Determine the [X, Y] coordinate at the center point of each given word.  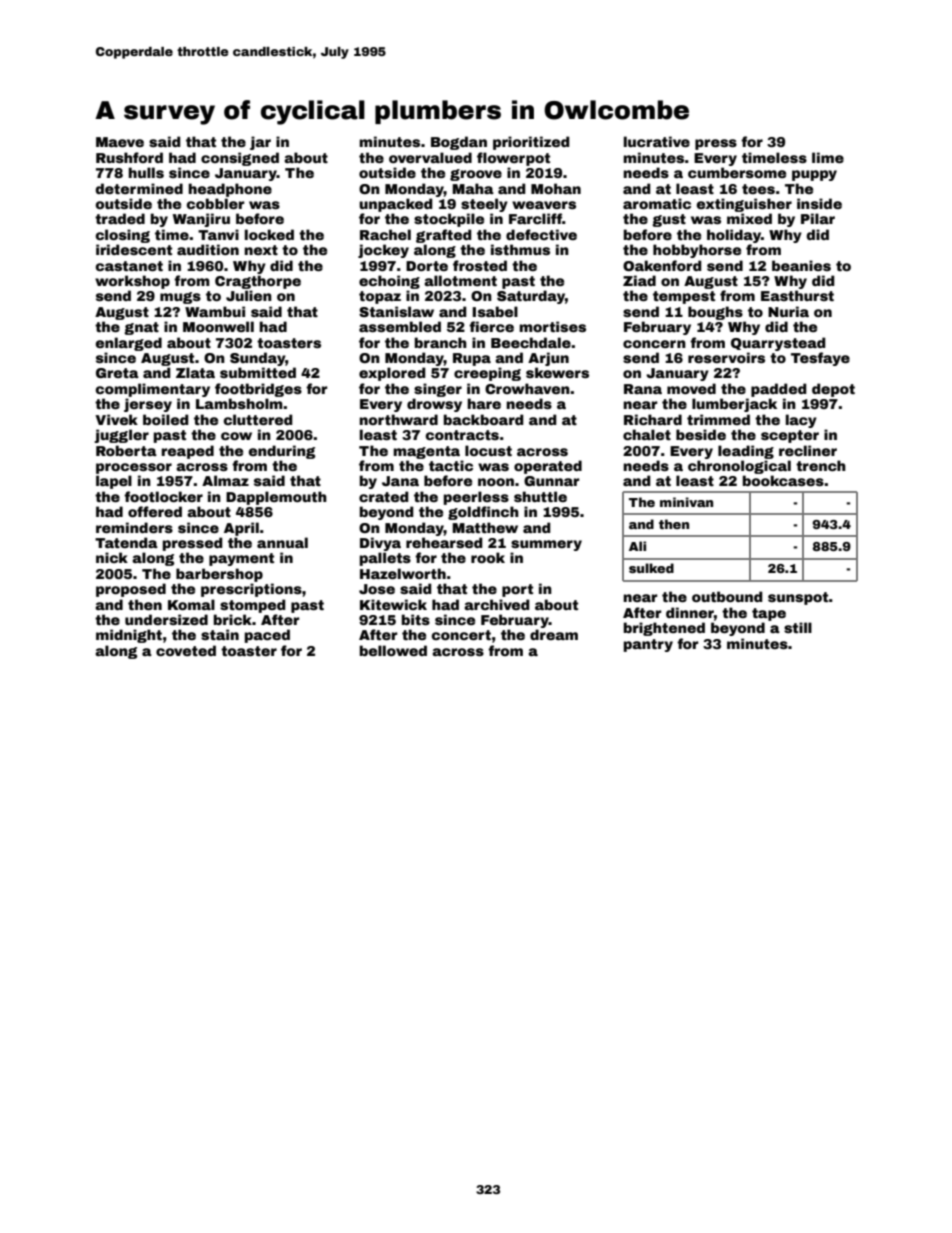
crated [384, 496]
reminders [134, 527]
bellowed [393, 650]
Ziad [639, 280]
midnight [129, 636]
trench [821, 465]
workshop [132, 282]
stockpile [449, 220]
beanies [801, 265]
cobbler [216, 203]
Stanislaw [396, 311]
